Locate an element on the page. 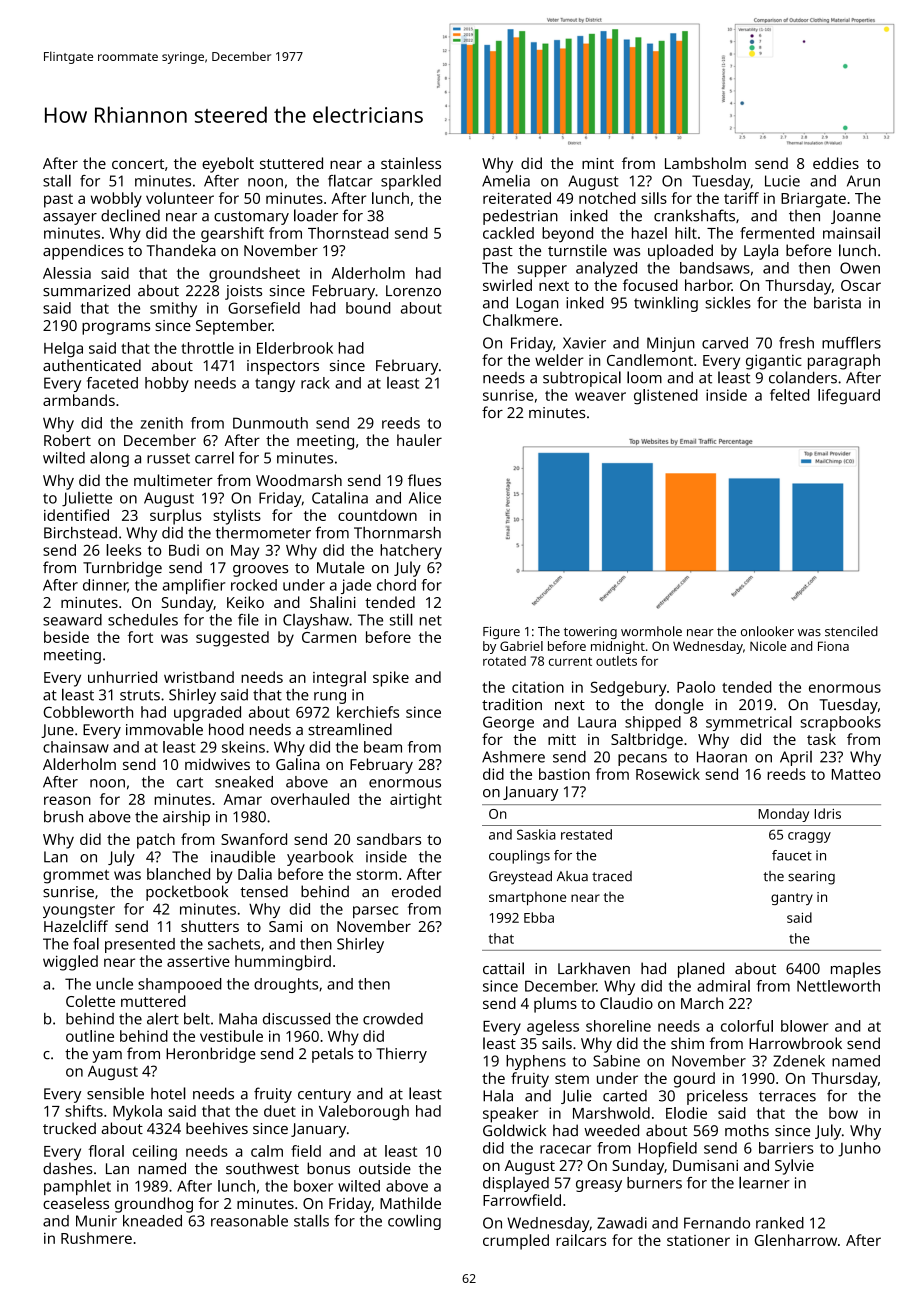 The image size is (924, 1308). Logan is located at coordinates (537, 304).
